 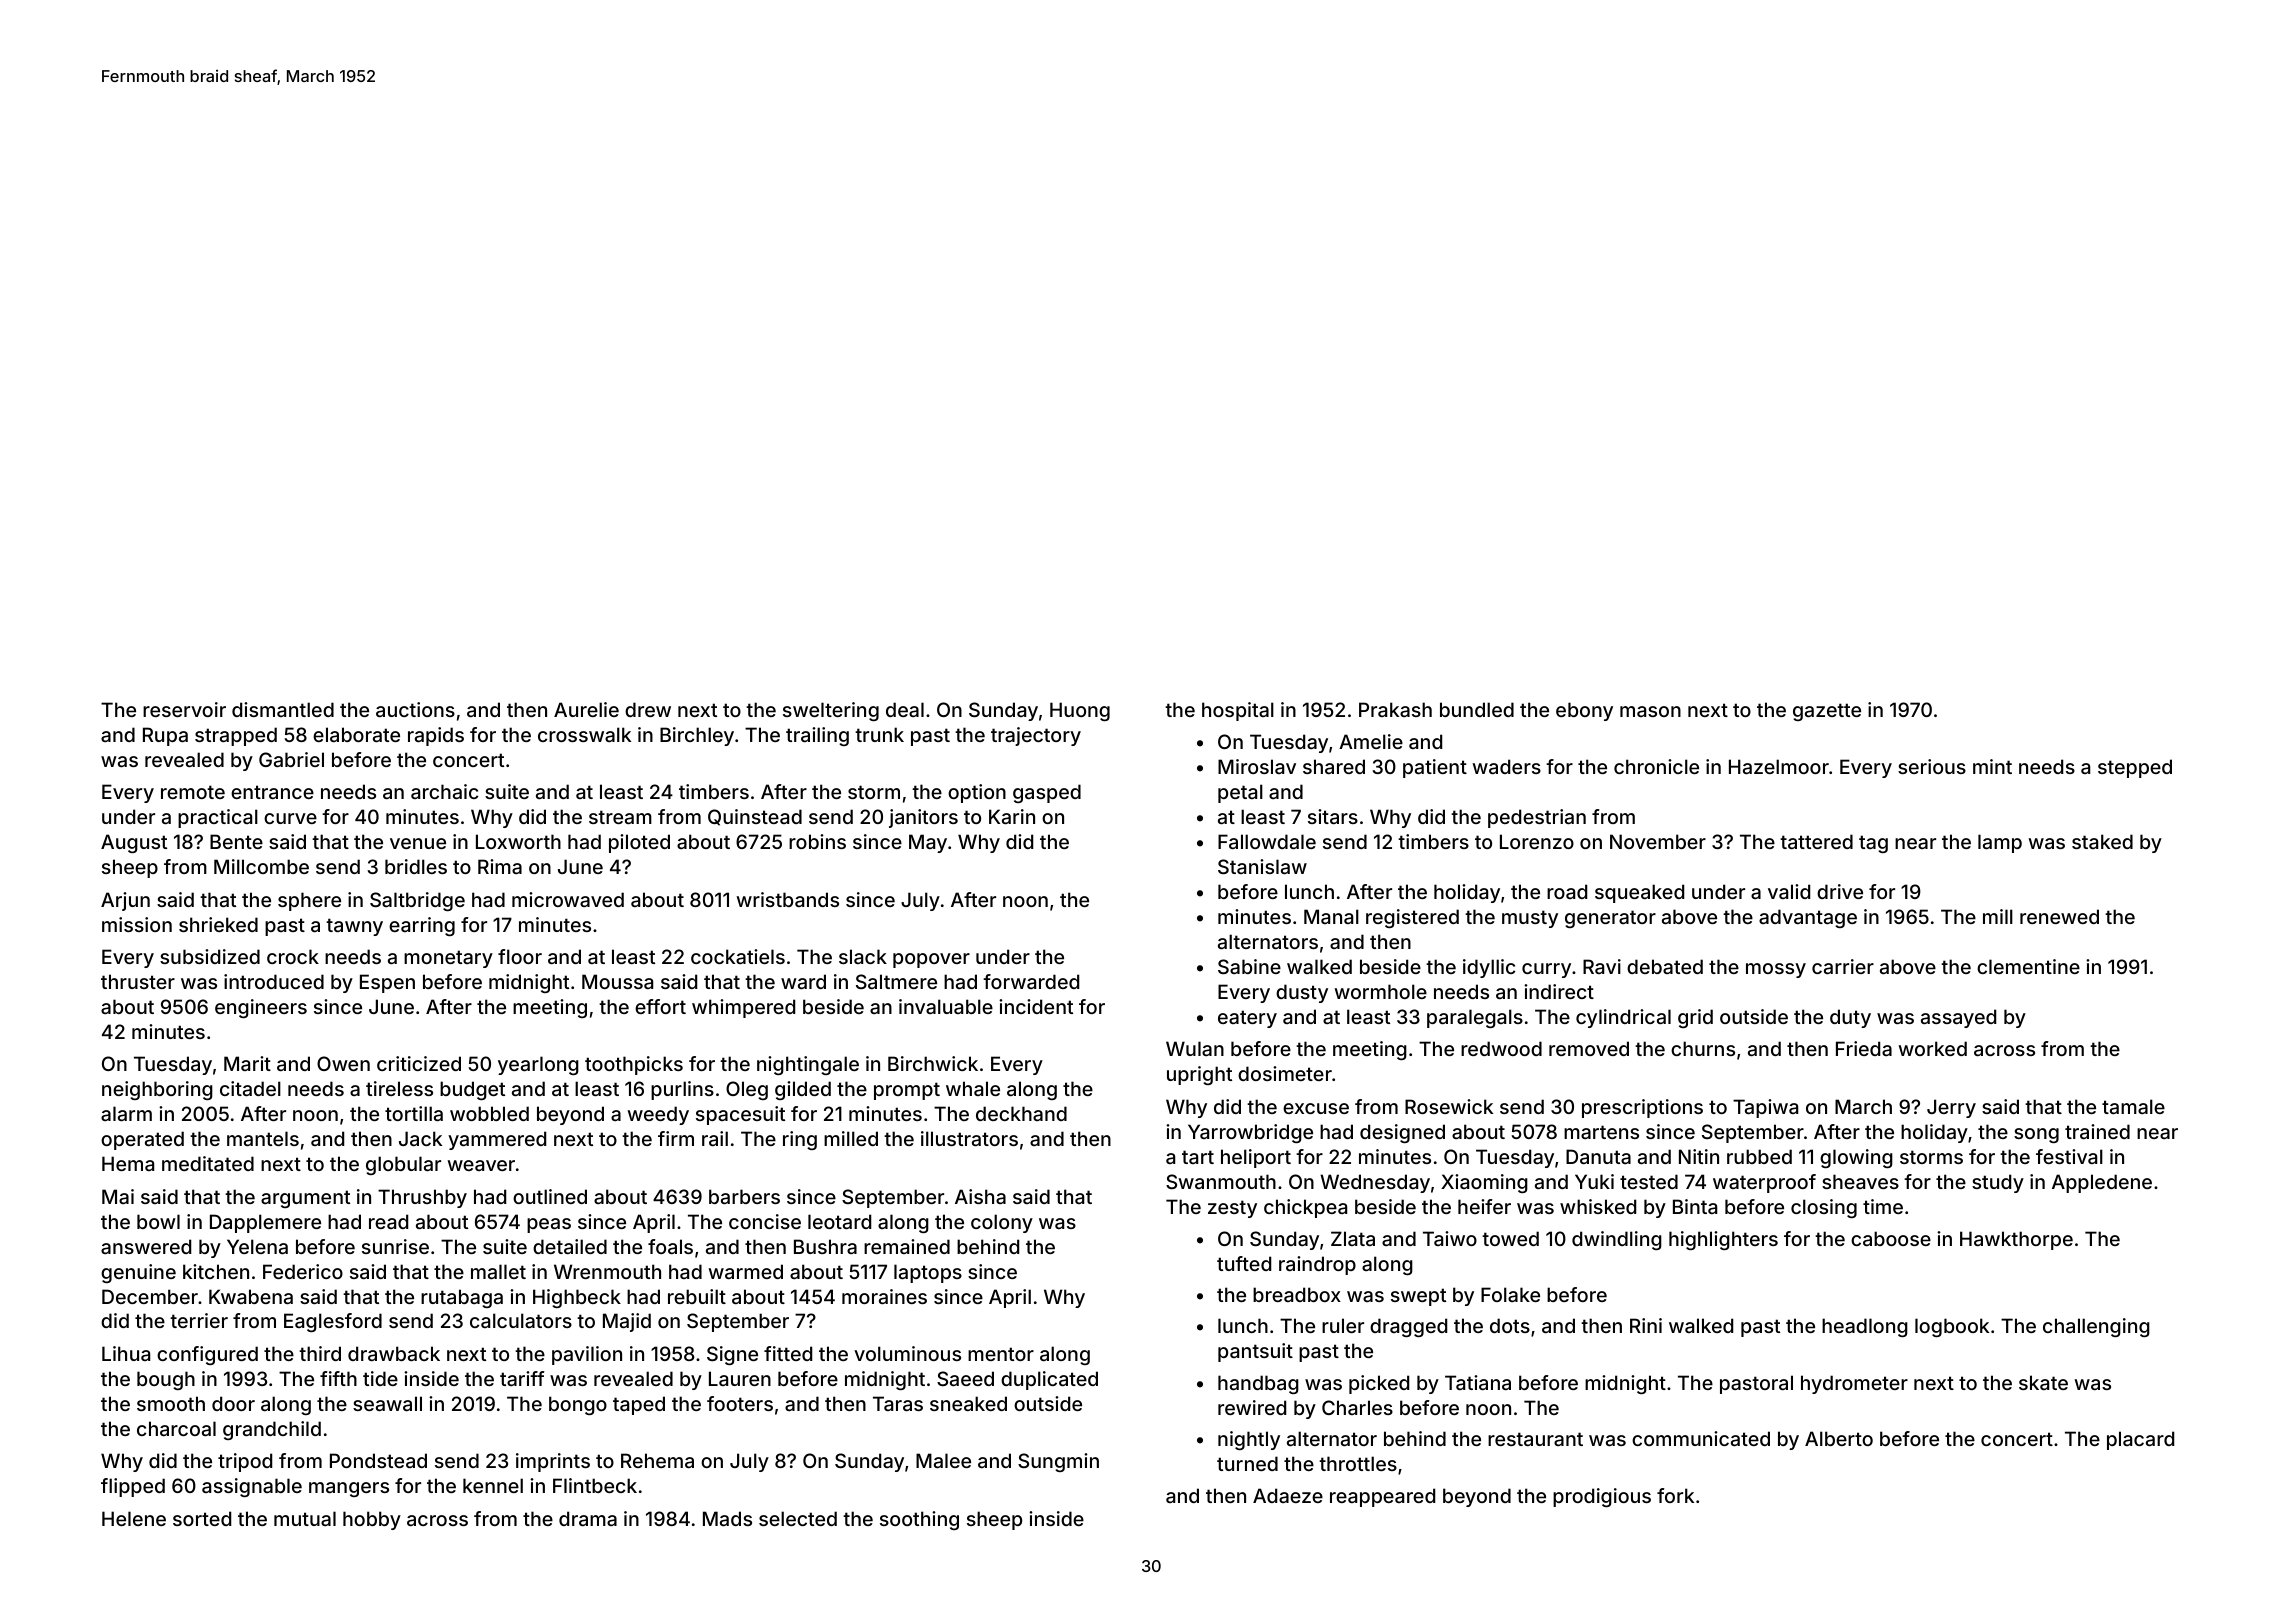 I want to click on gazette, so click(x=1827, y=712).
